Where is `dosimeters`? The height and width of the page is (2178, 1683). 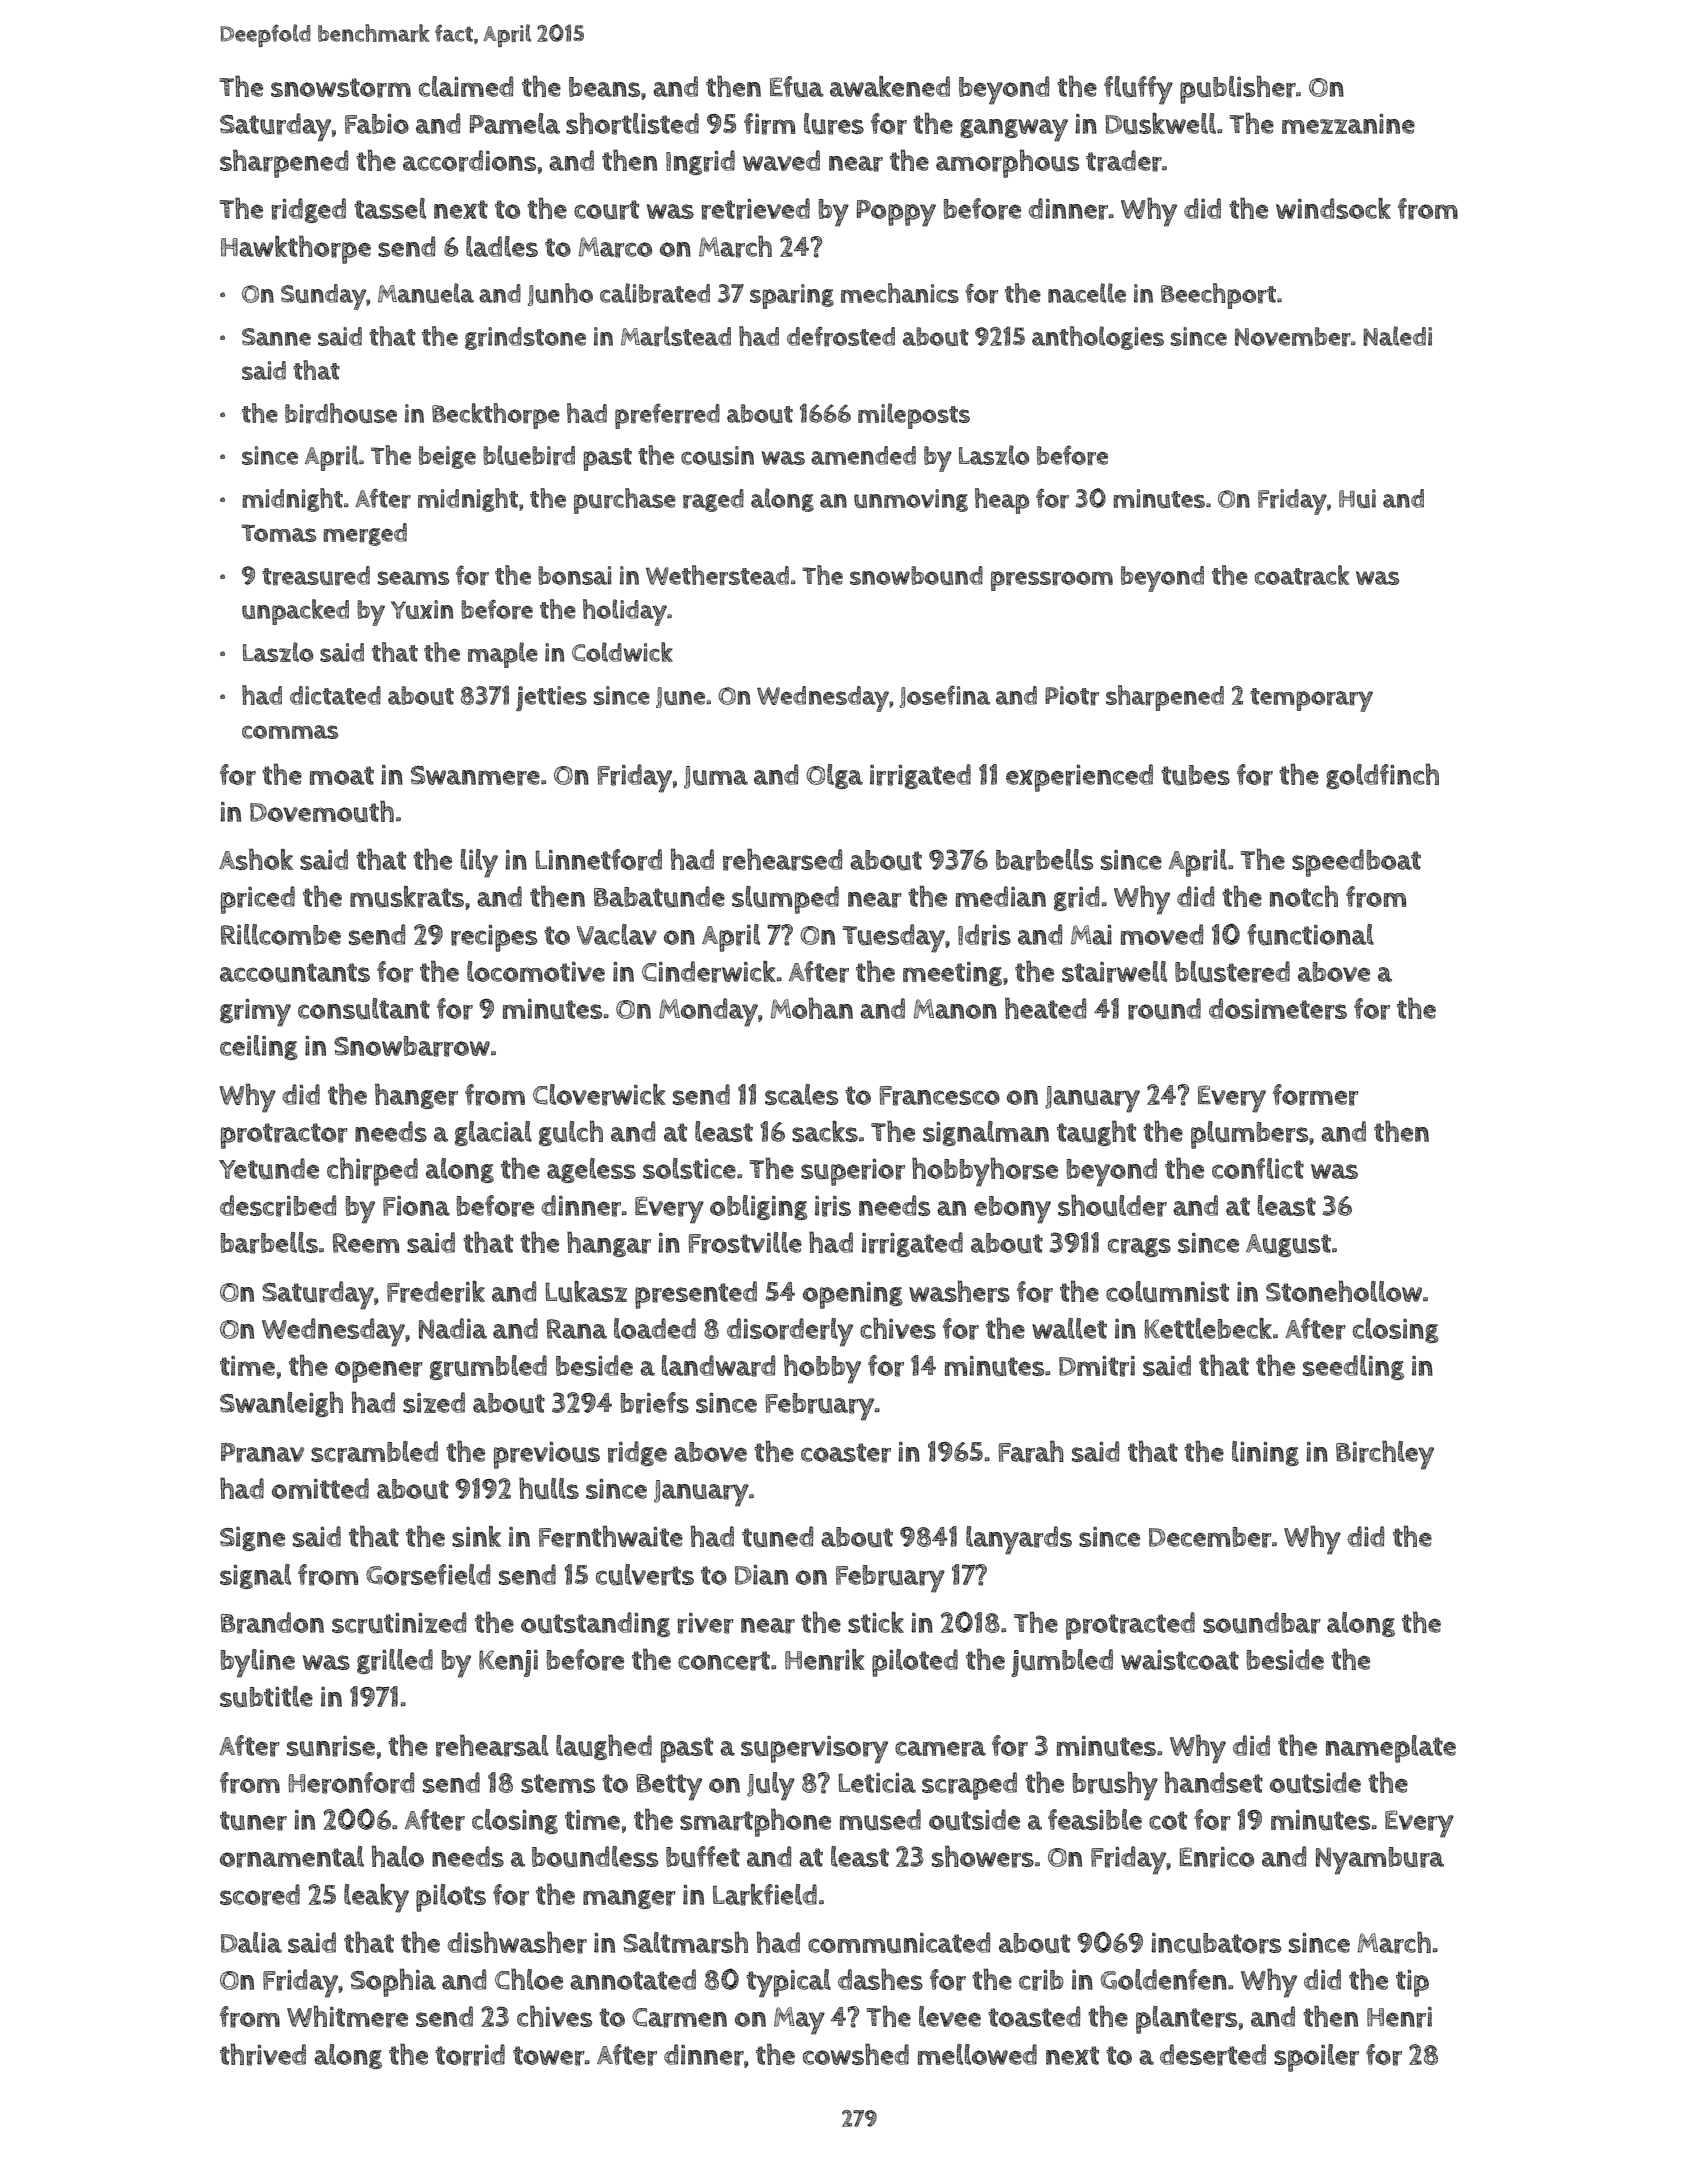 dosimeters is located at coordinates (1278, 1009).
